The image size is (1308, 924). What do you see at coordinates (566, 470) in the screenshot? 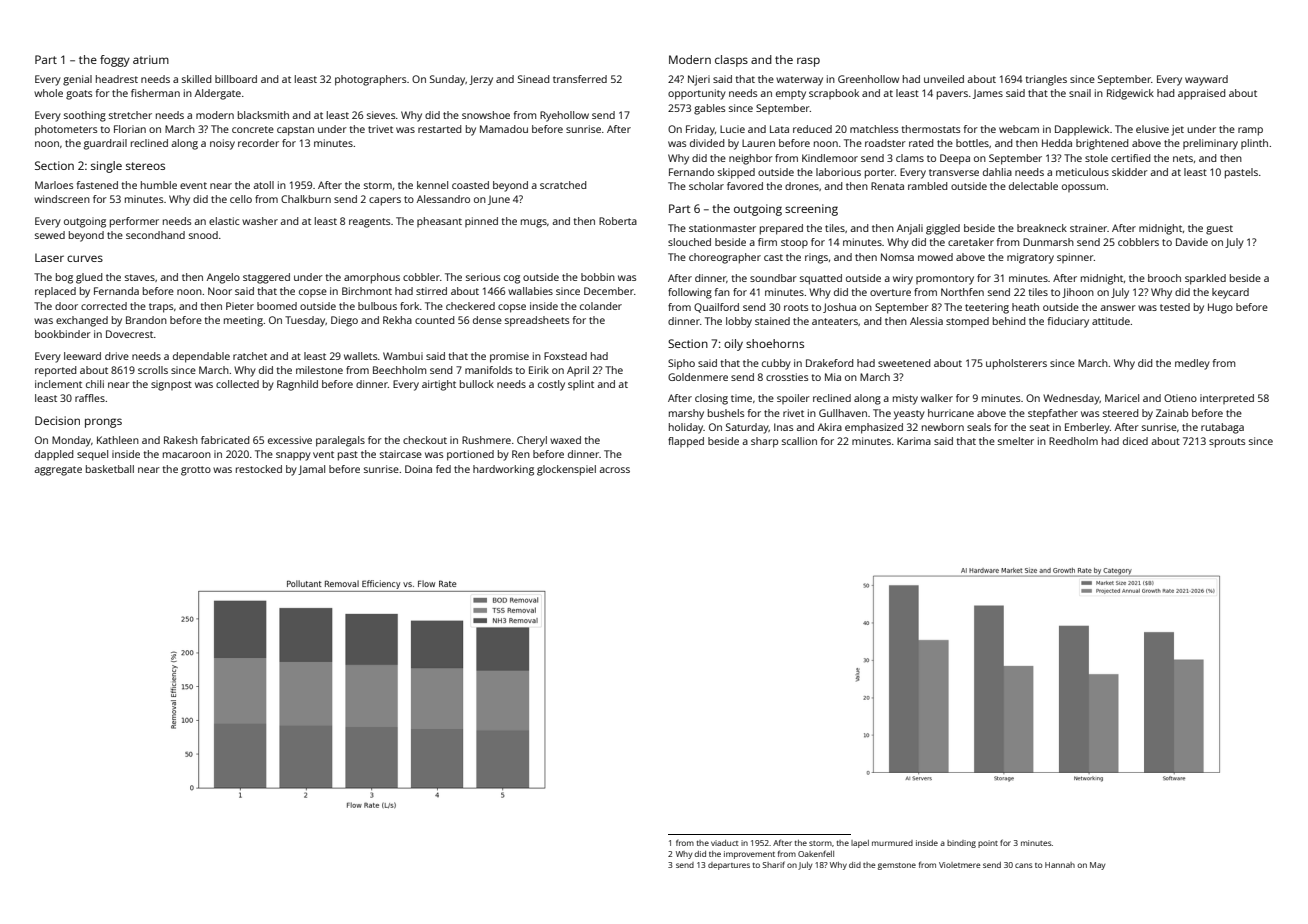
I see `glockenspiel` at bounding box center [566, 470].
